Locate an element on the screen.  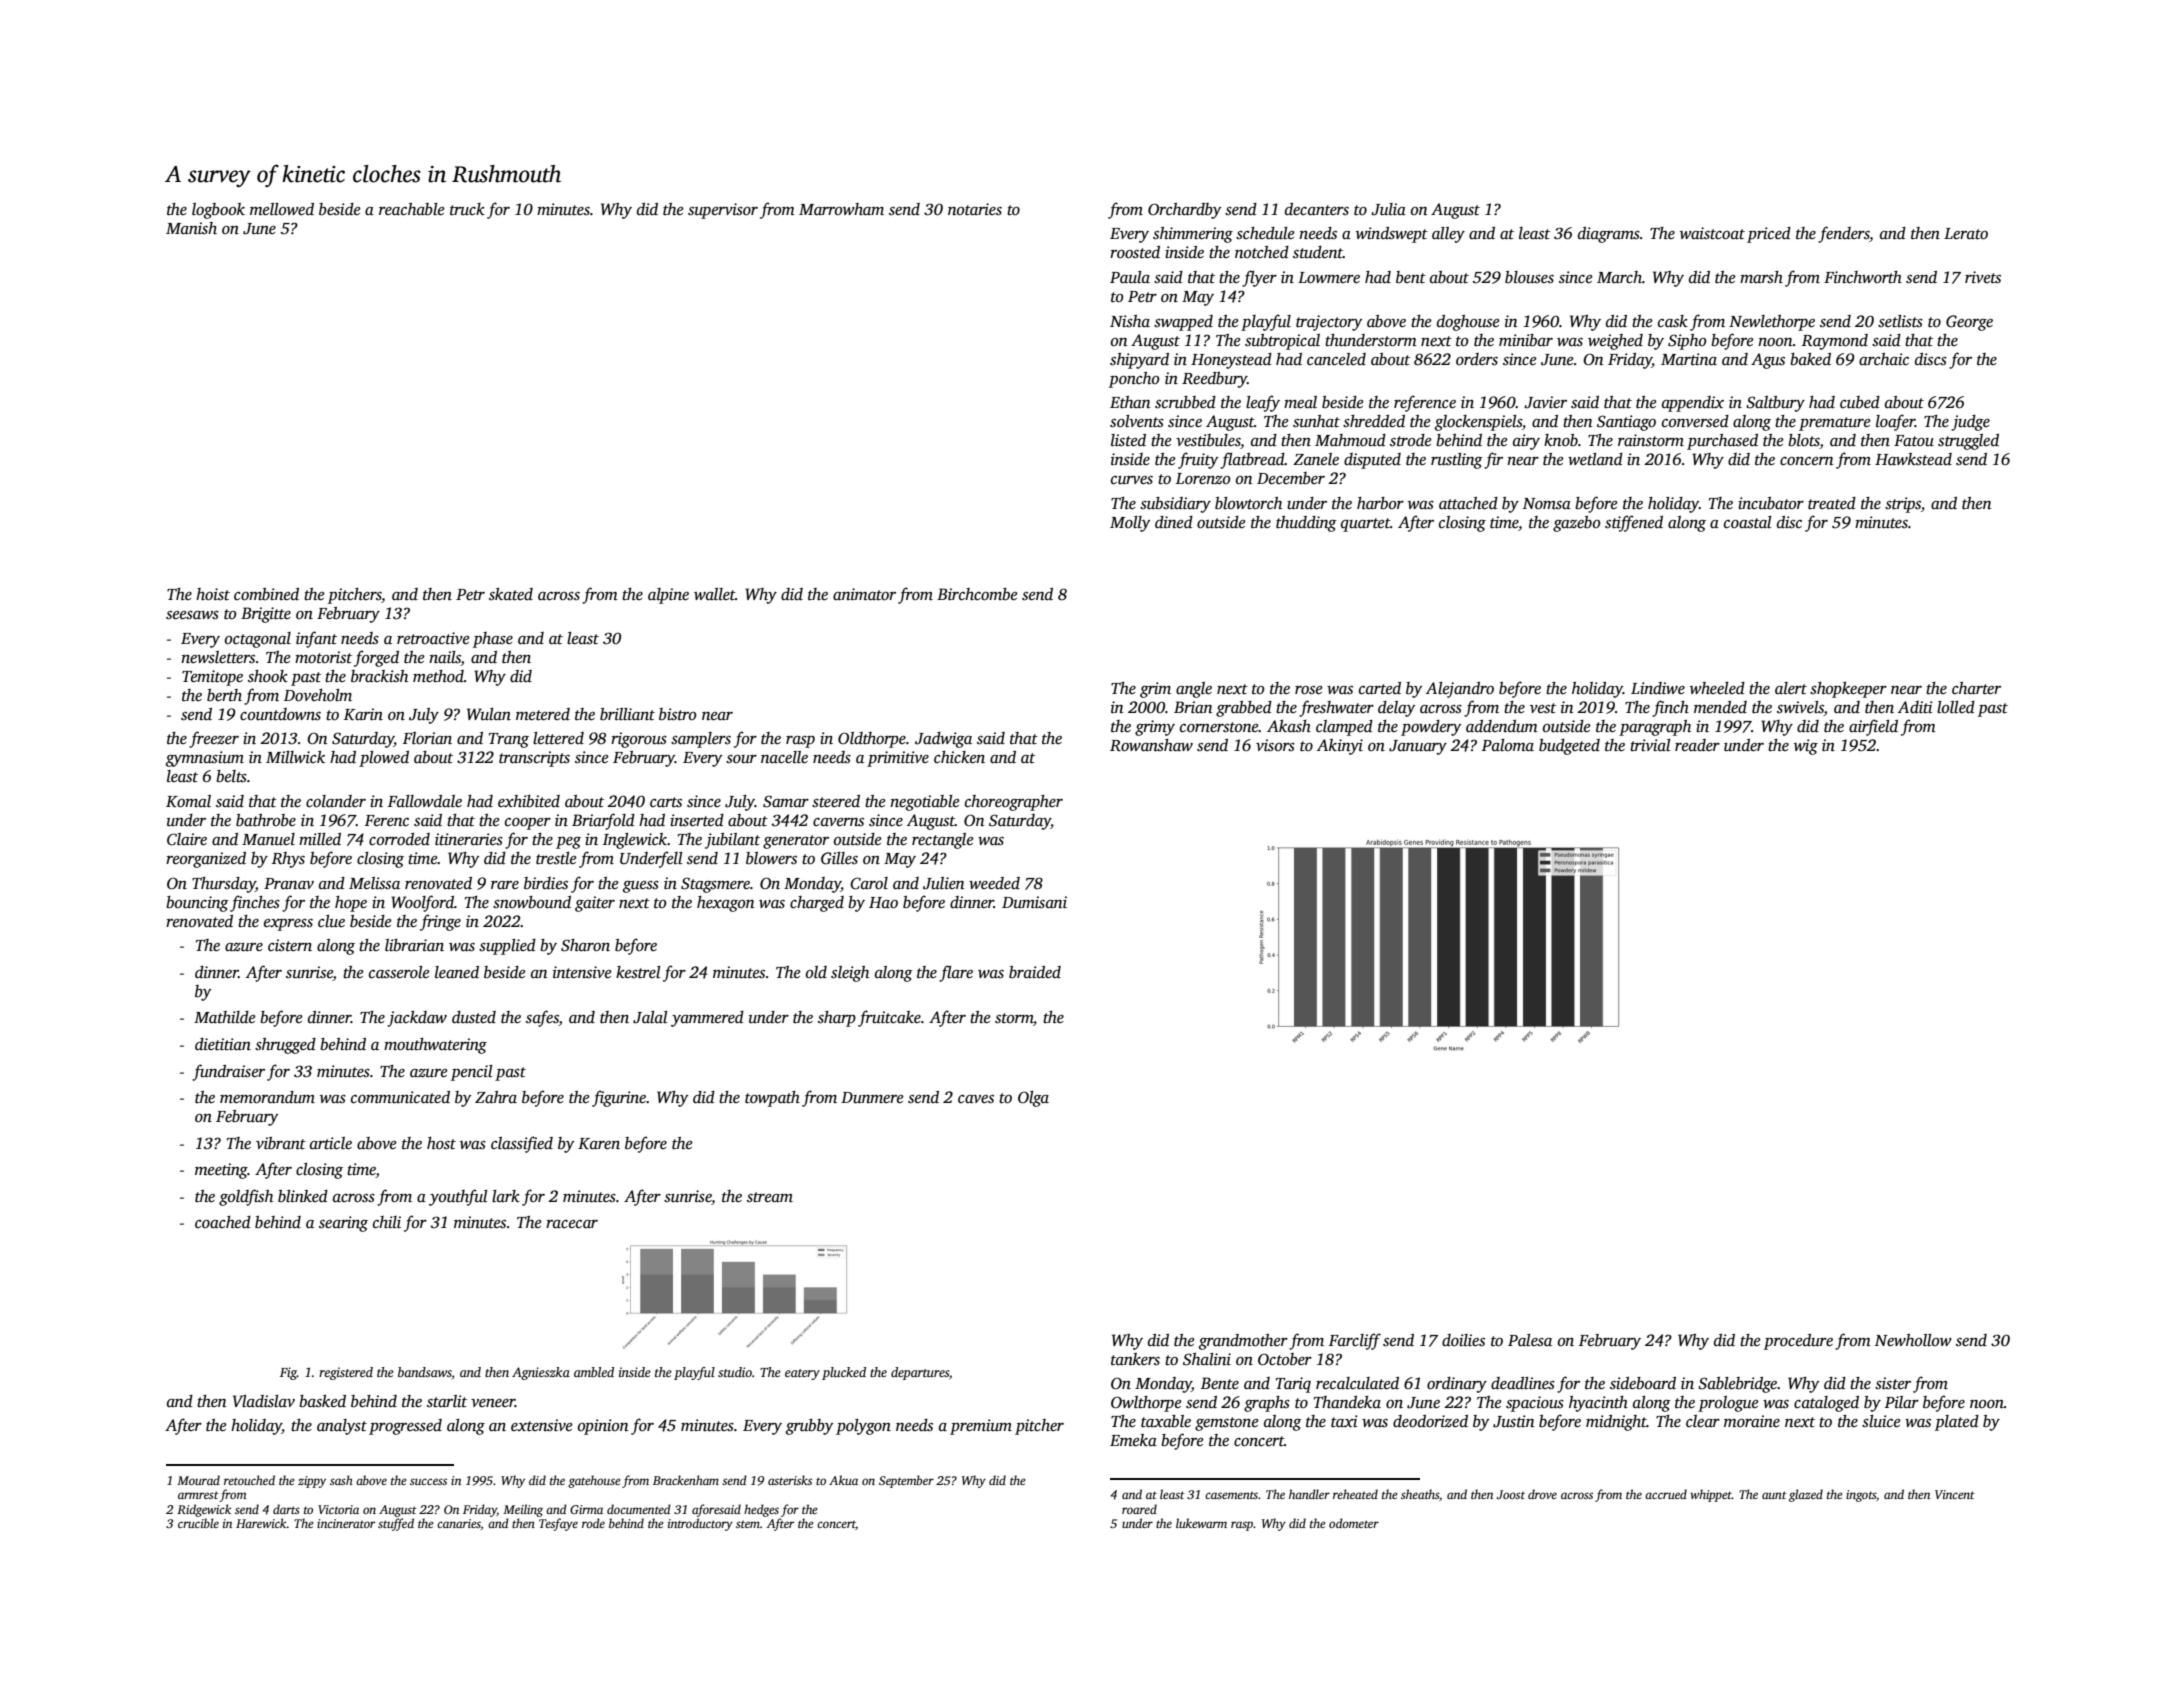
roared is located at coordinates (1139, 1509).
